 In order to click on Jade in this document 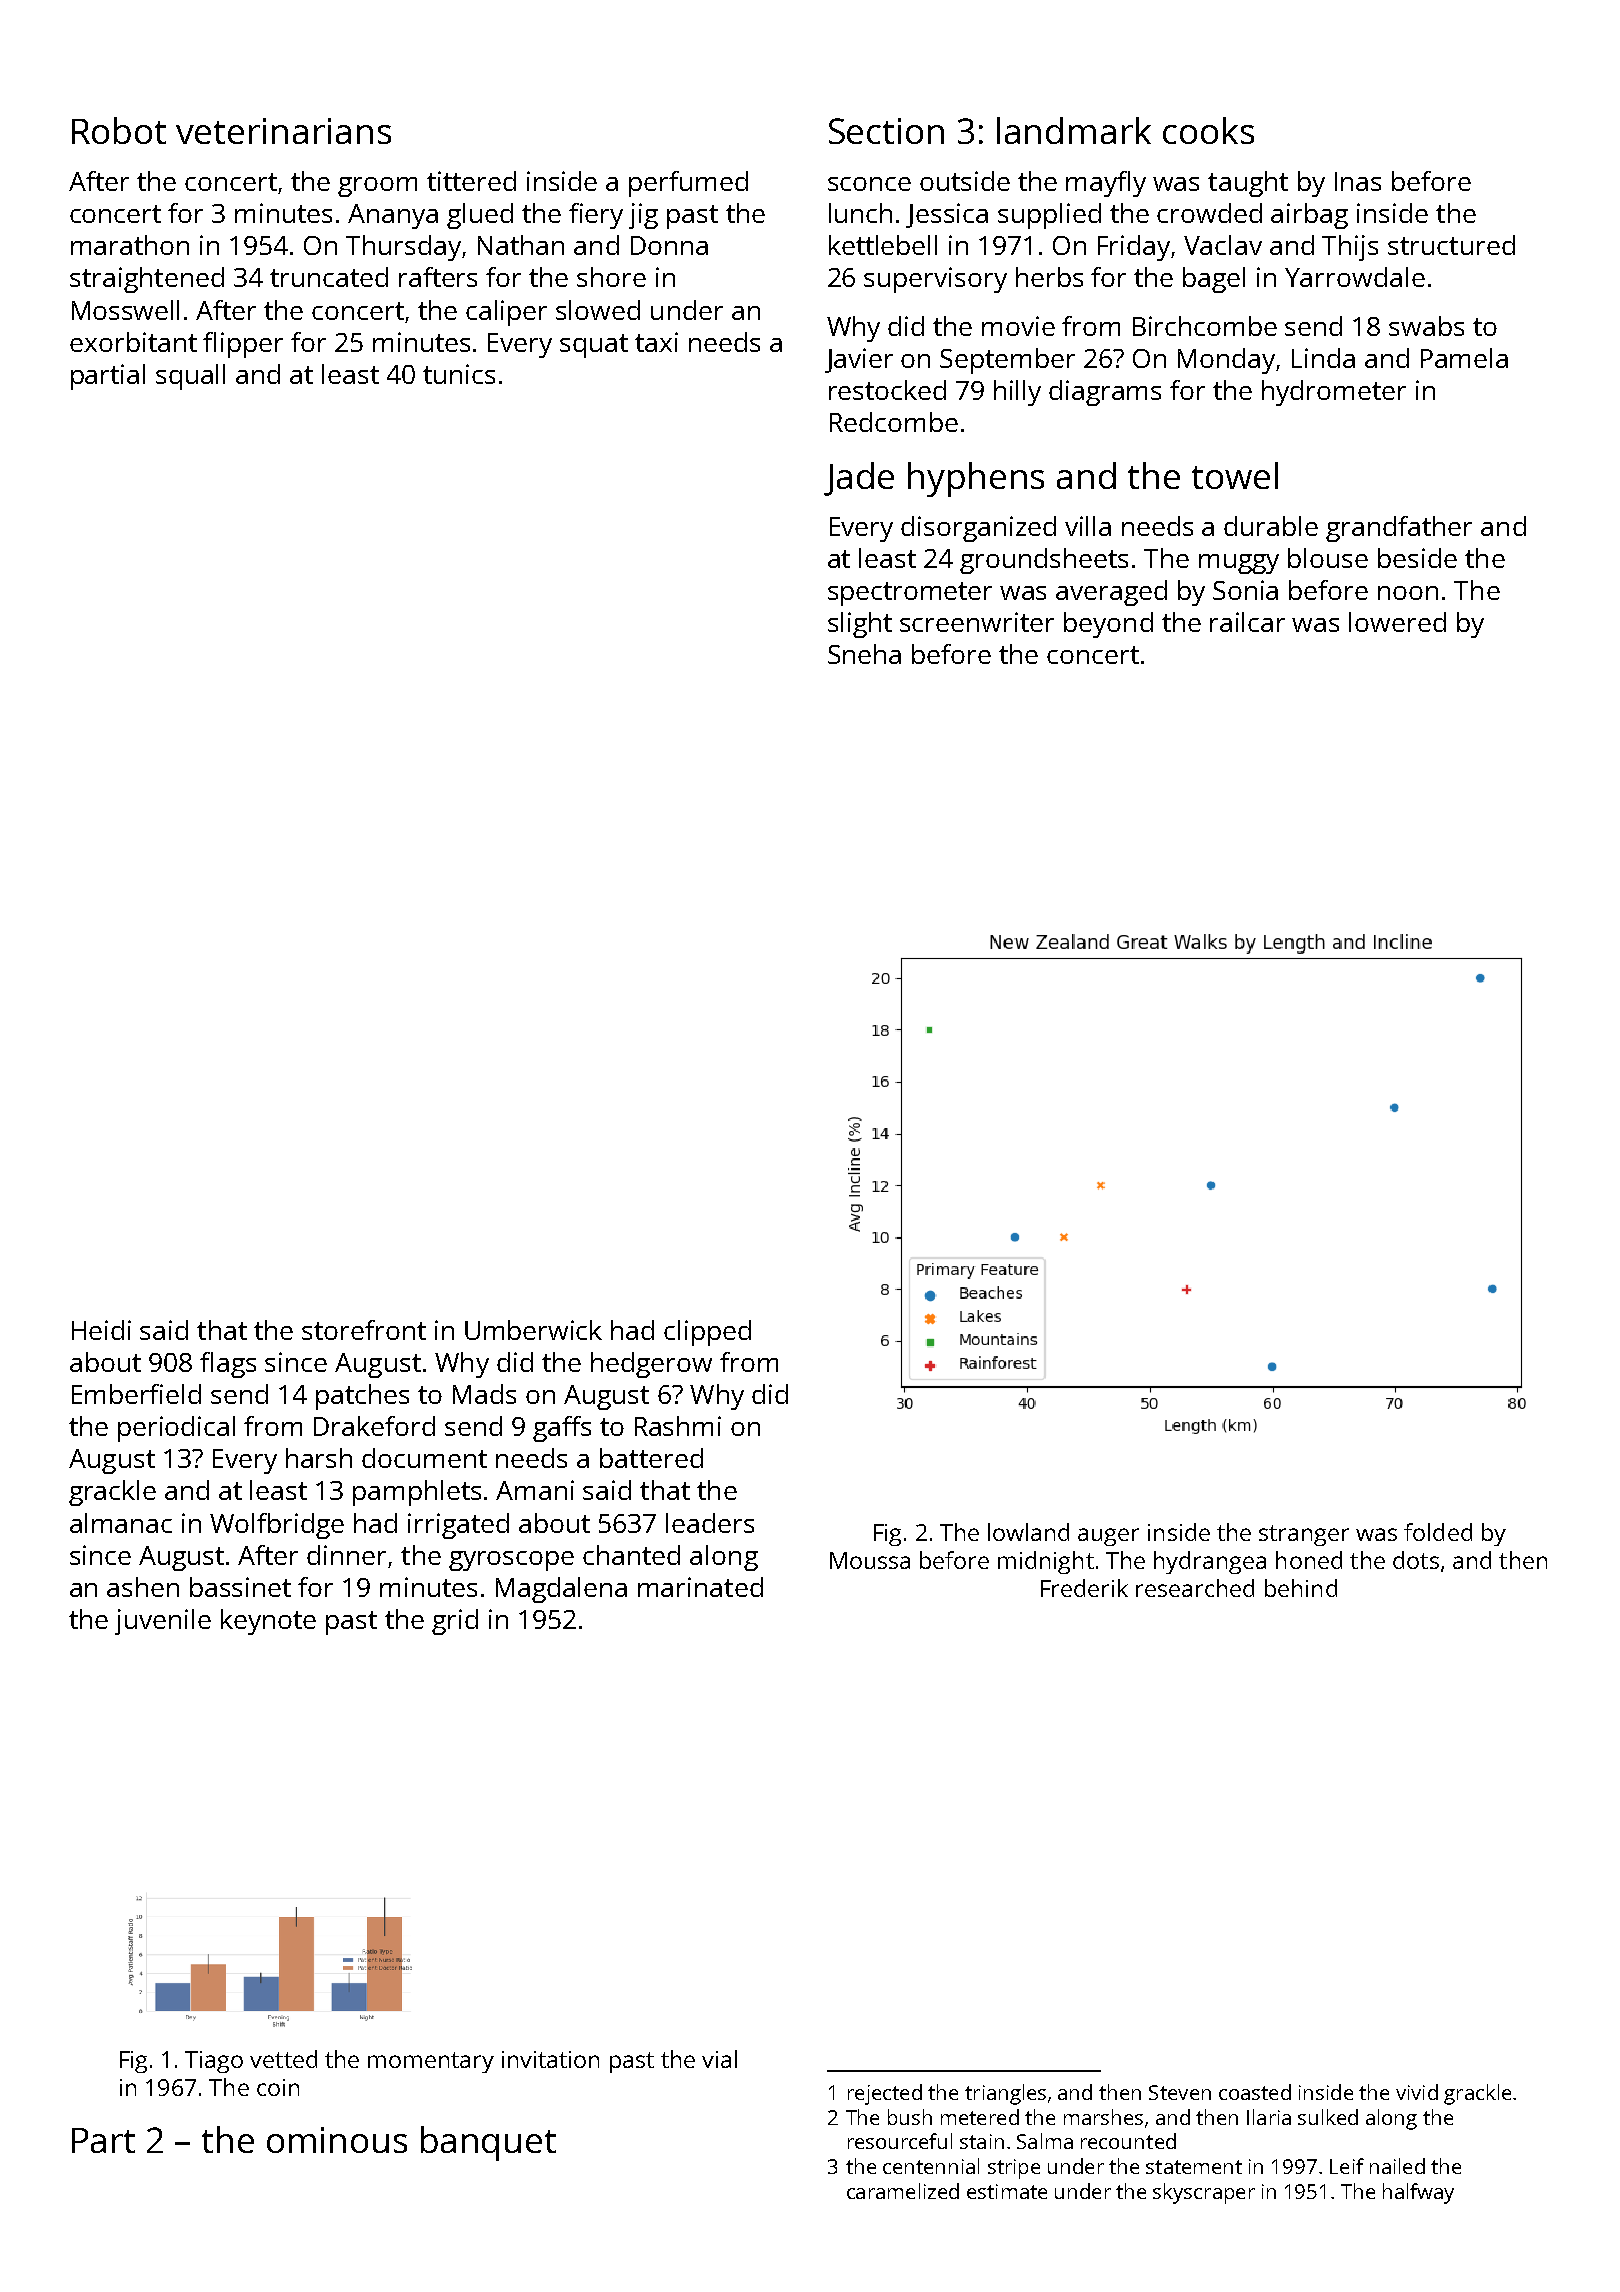, I will do `click(859, 479)`.
